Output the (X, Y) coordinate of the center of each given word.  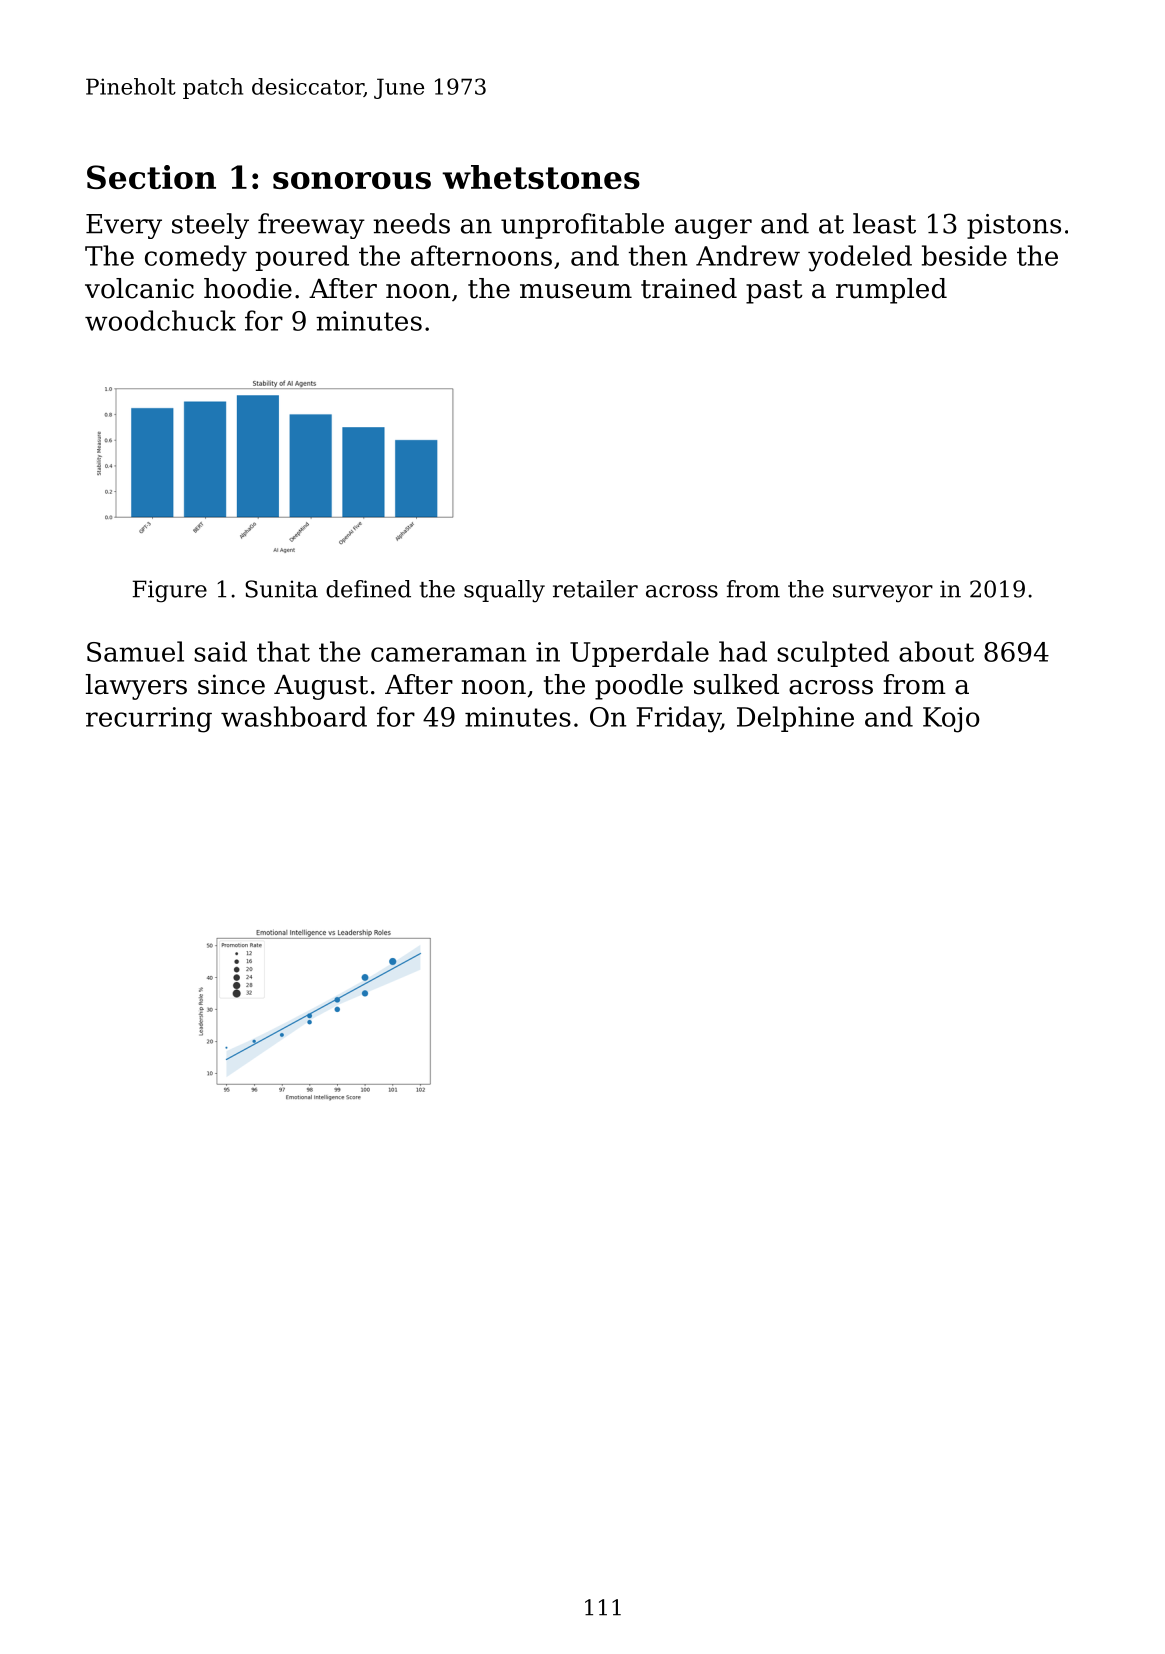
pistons (1014, 226)
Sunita (281, 589)
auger (713, 229)
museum (576, 291)
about (936, 651)
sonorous (352, 180)
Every (124, 226)
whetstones (541, 177)
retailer (595, 589)
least (884, 223)
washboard (294, 716)
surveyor (883, 594)
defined (368, 589)
